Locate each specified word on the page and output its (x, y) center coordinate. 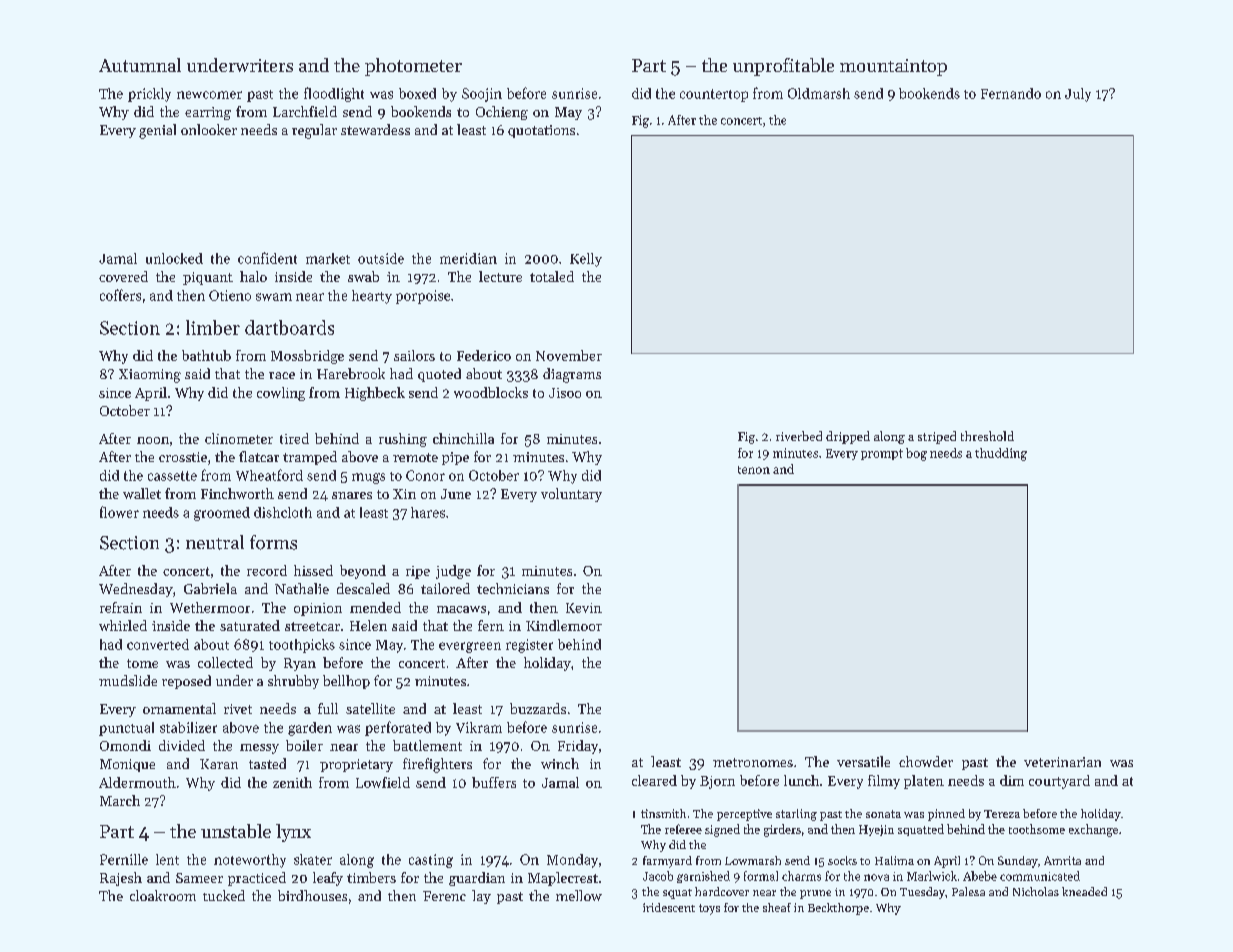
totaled (552, 276)
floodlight (334, 94)
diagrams (572, 375)
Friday (578, 747)
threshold (987, 436)
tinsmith (663, 813)
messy (259, 749)
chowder (926, 761)
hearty (372, 297)
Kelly (586, 260)
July (1078, 95)
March (120, 800)
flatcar (259, 456)
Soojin (482, 95)
